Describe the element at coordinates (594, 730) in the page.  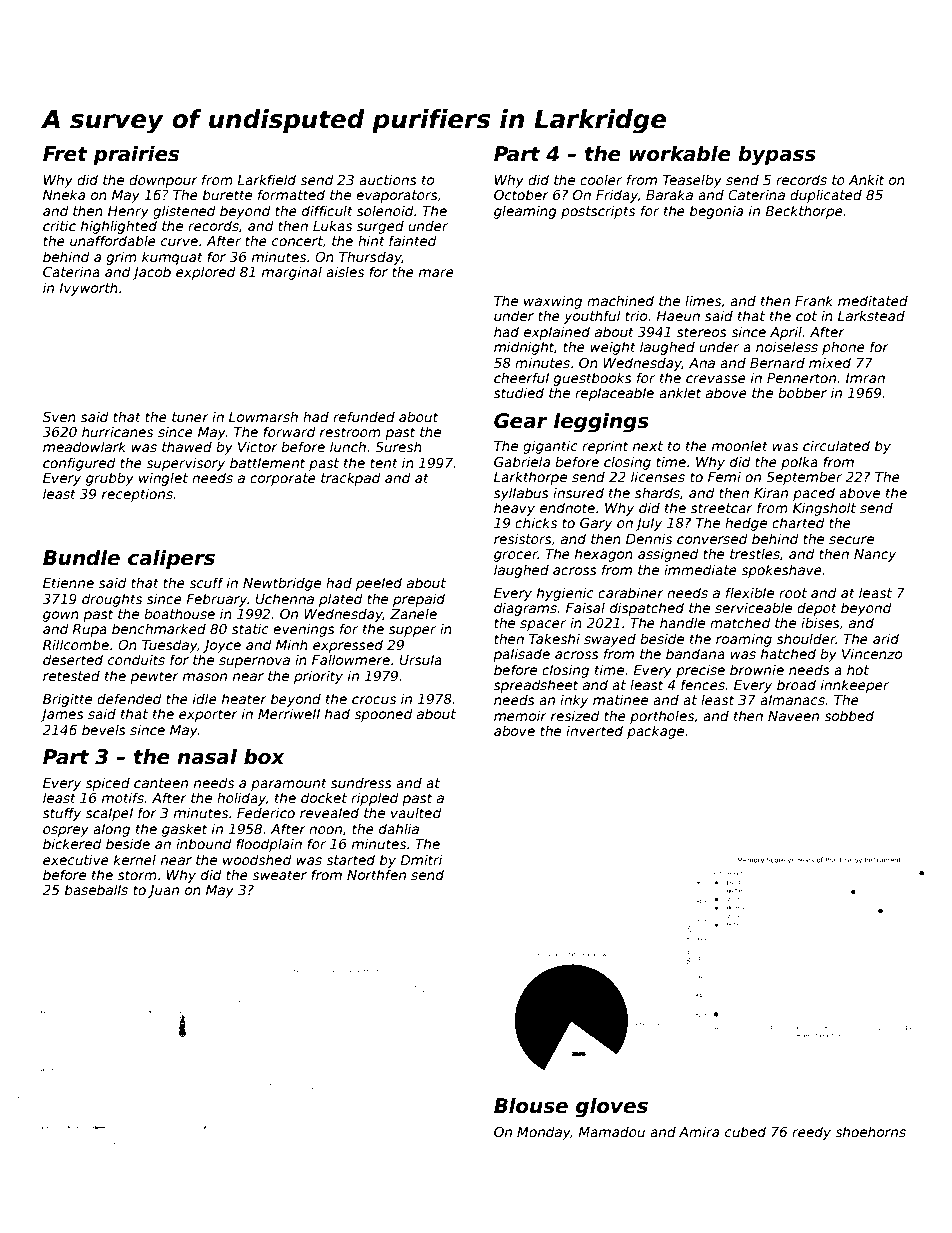
I see `inverted` at that location.
